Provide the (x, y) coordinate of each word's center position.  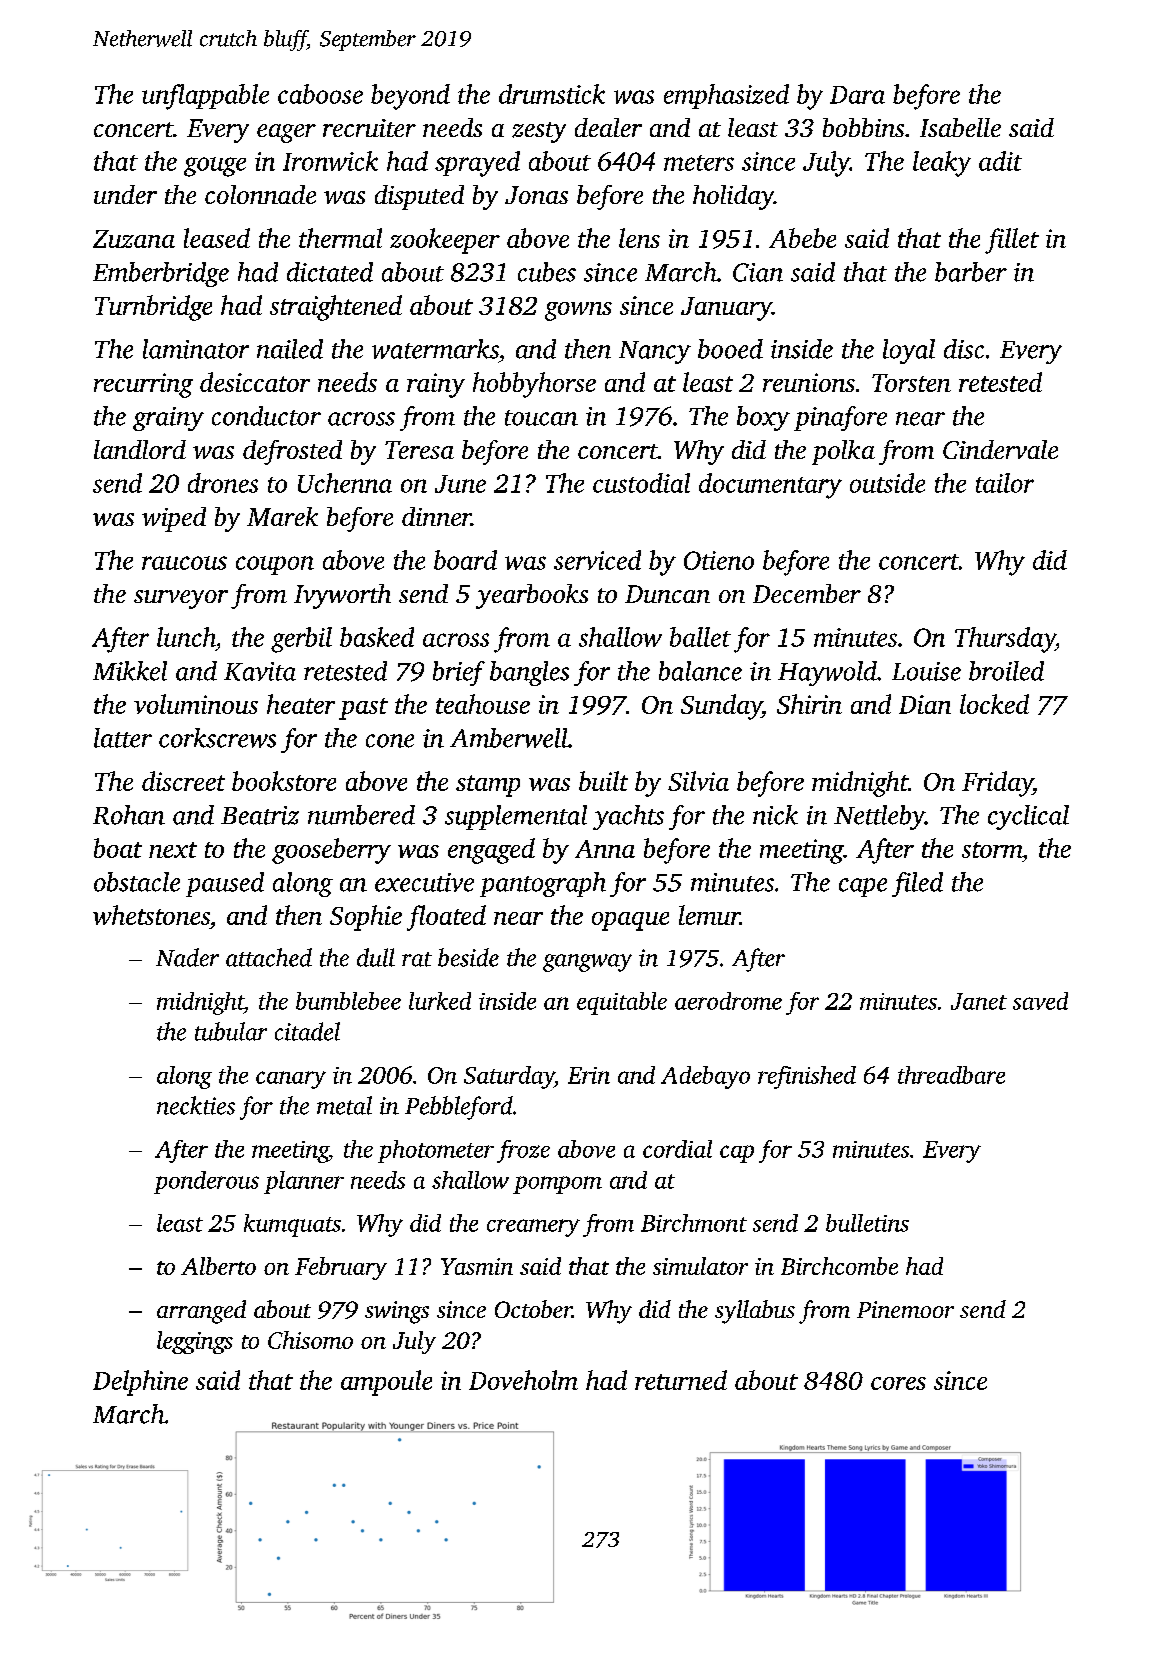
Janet (979, 1001)
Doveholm (523, 1380)
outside (887, 483)
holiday (733, 197)
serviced (597, 560)
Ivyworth (342, 596)
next (173, 850)
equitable (622, 1003)
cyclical (1028, 817)
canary (291, 1080)
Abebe (802, 238)
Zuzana (134, 239)
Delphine (140, 1383)
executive (424, 882)
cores (898, 1383)
